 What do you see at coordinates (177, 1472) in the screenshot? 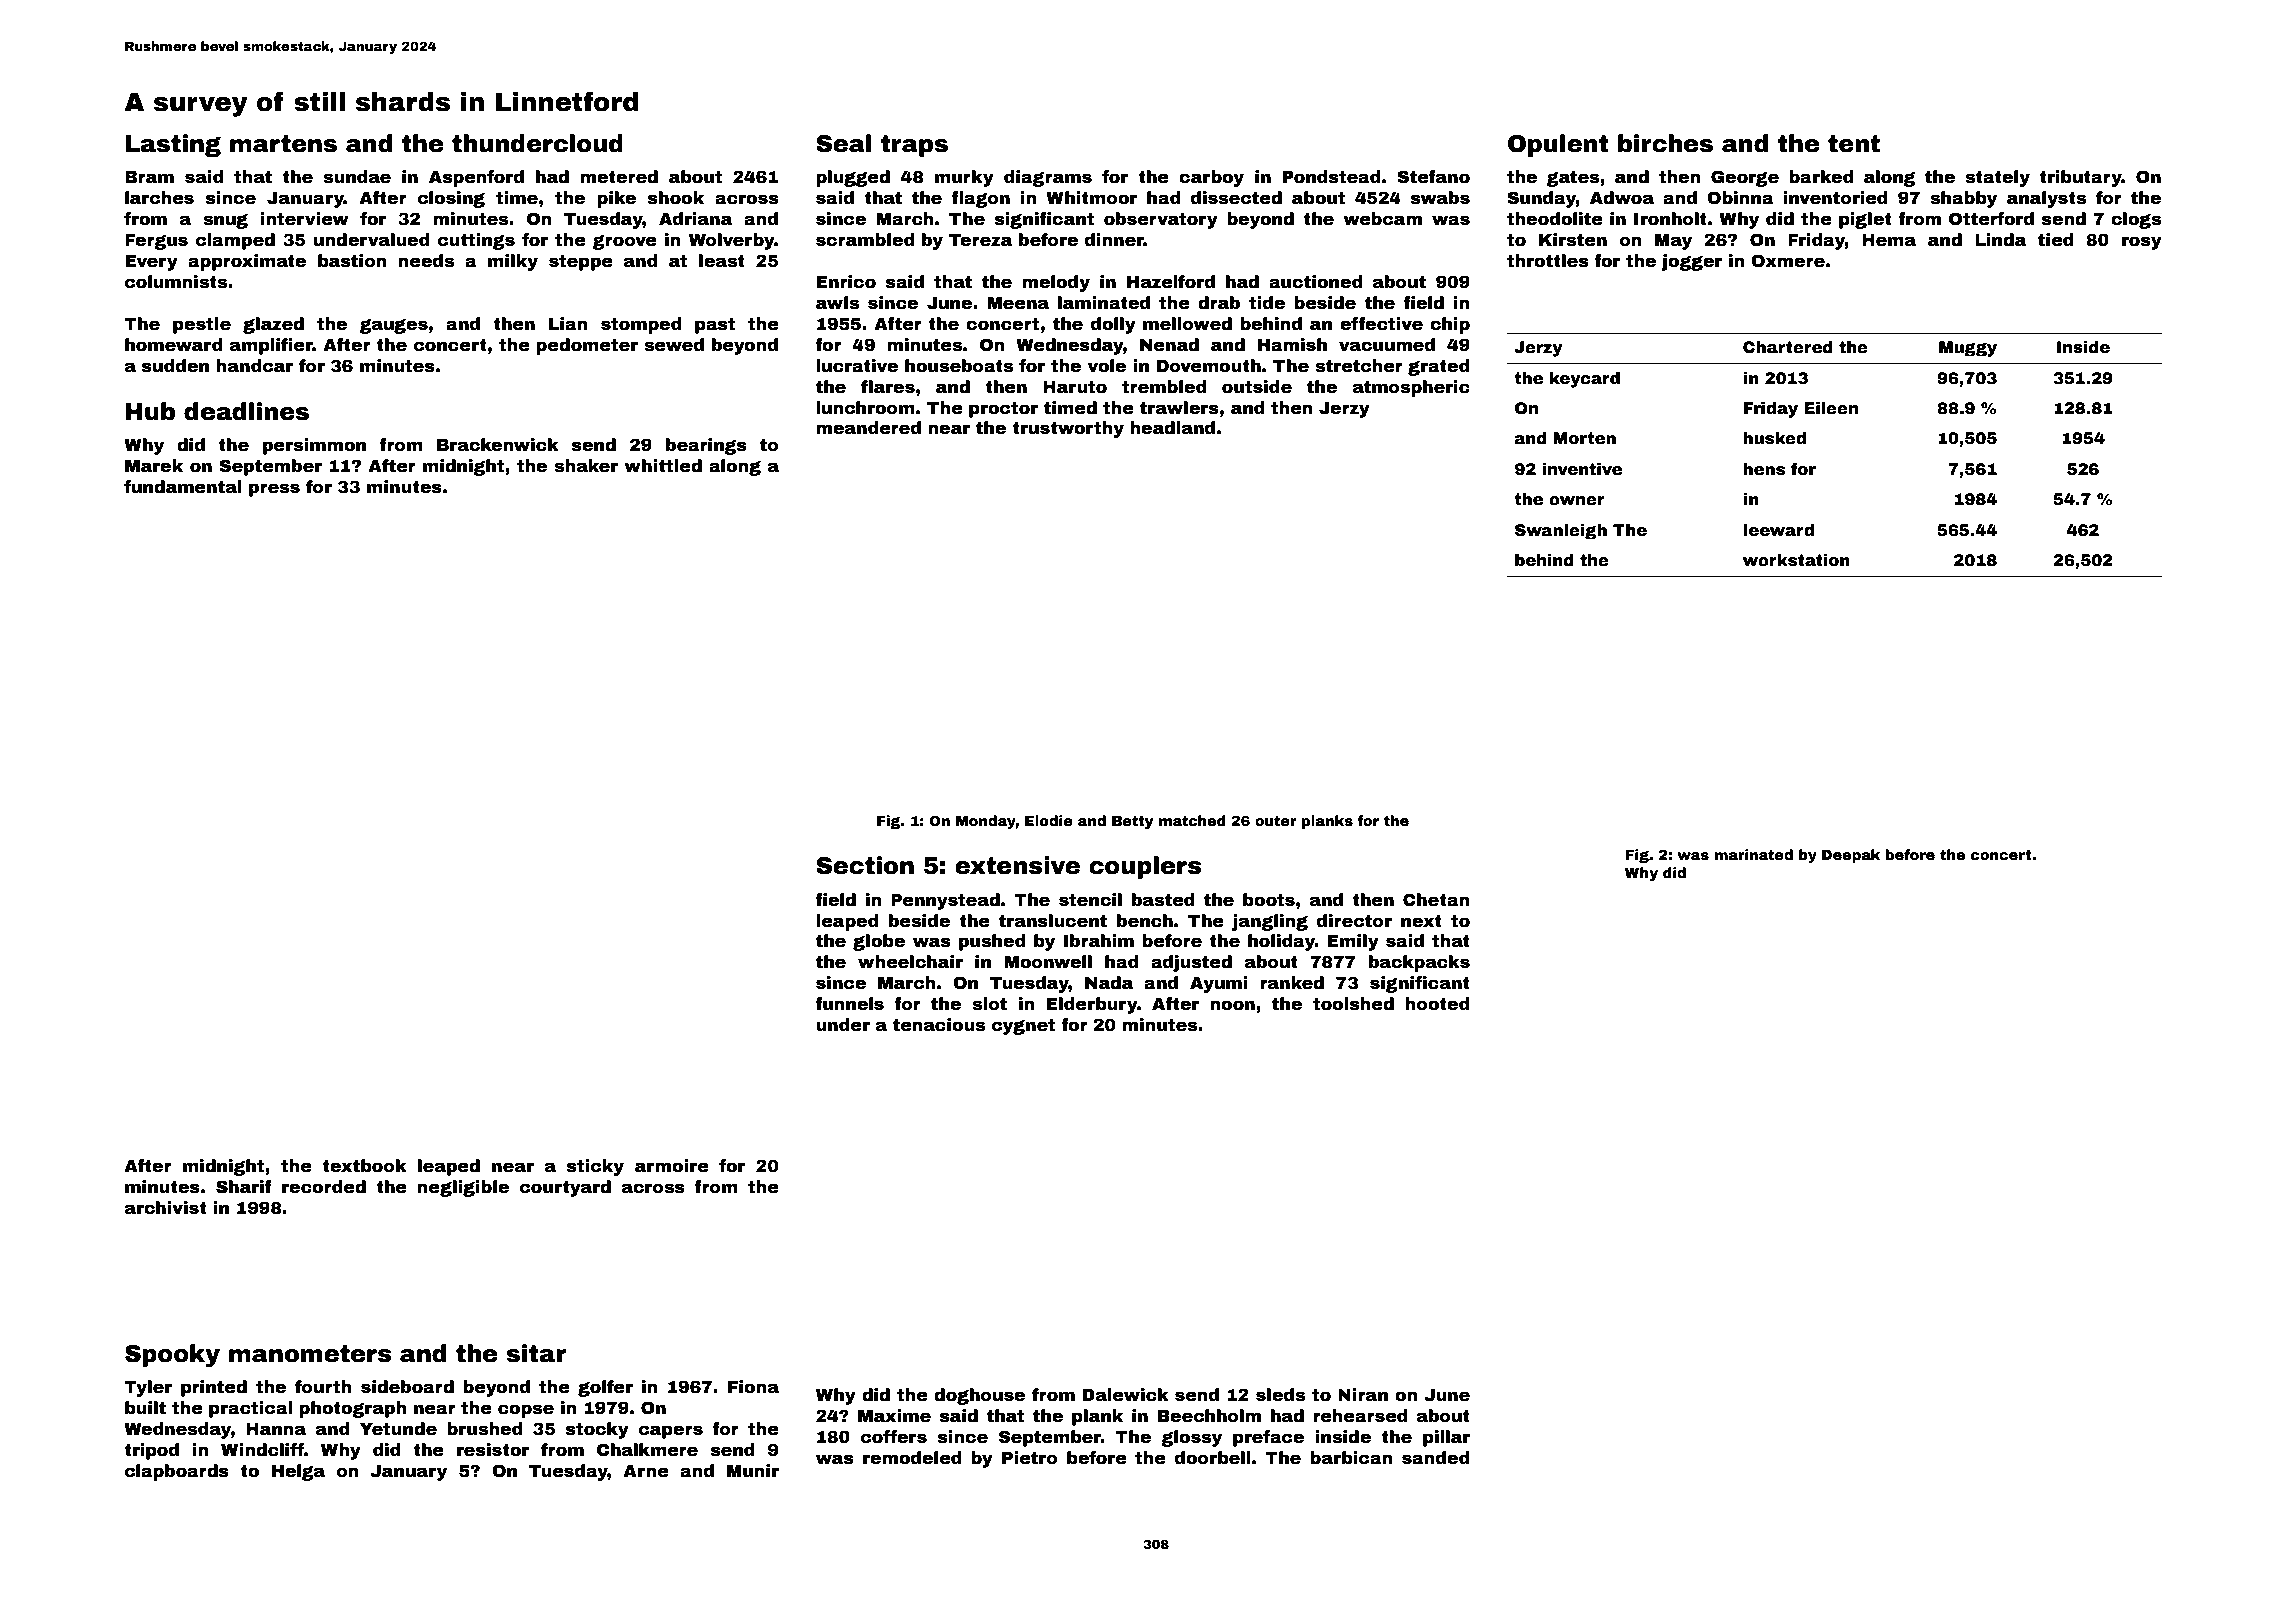
I see `clapboards` at bounding box center [177, 1472].
